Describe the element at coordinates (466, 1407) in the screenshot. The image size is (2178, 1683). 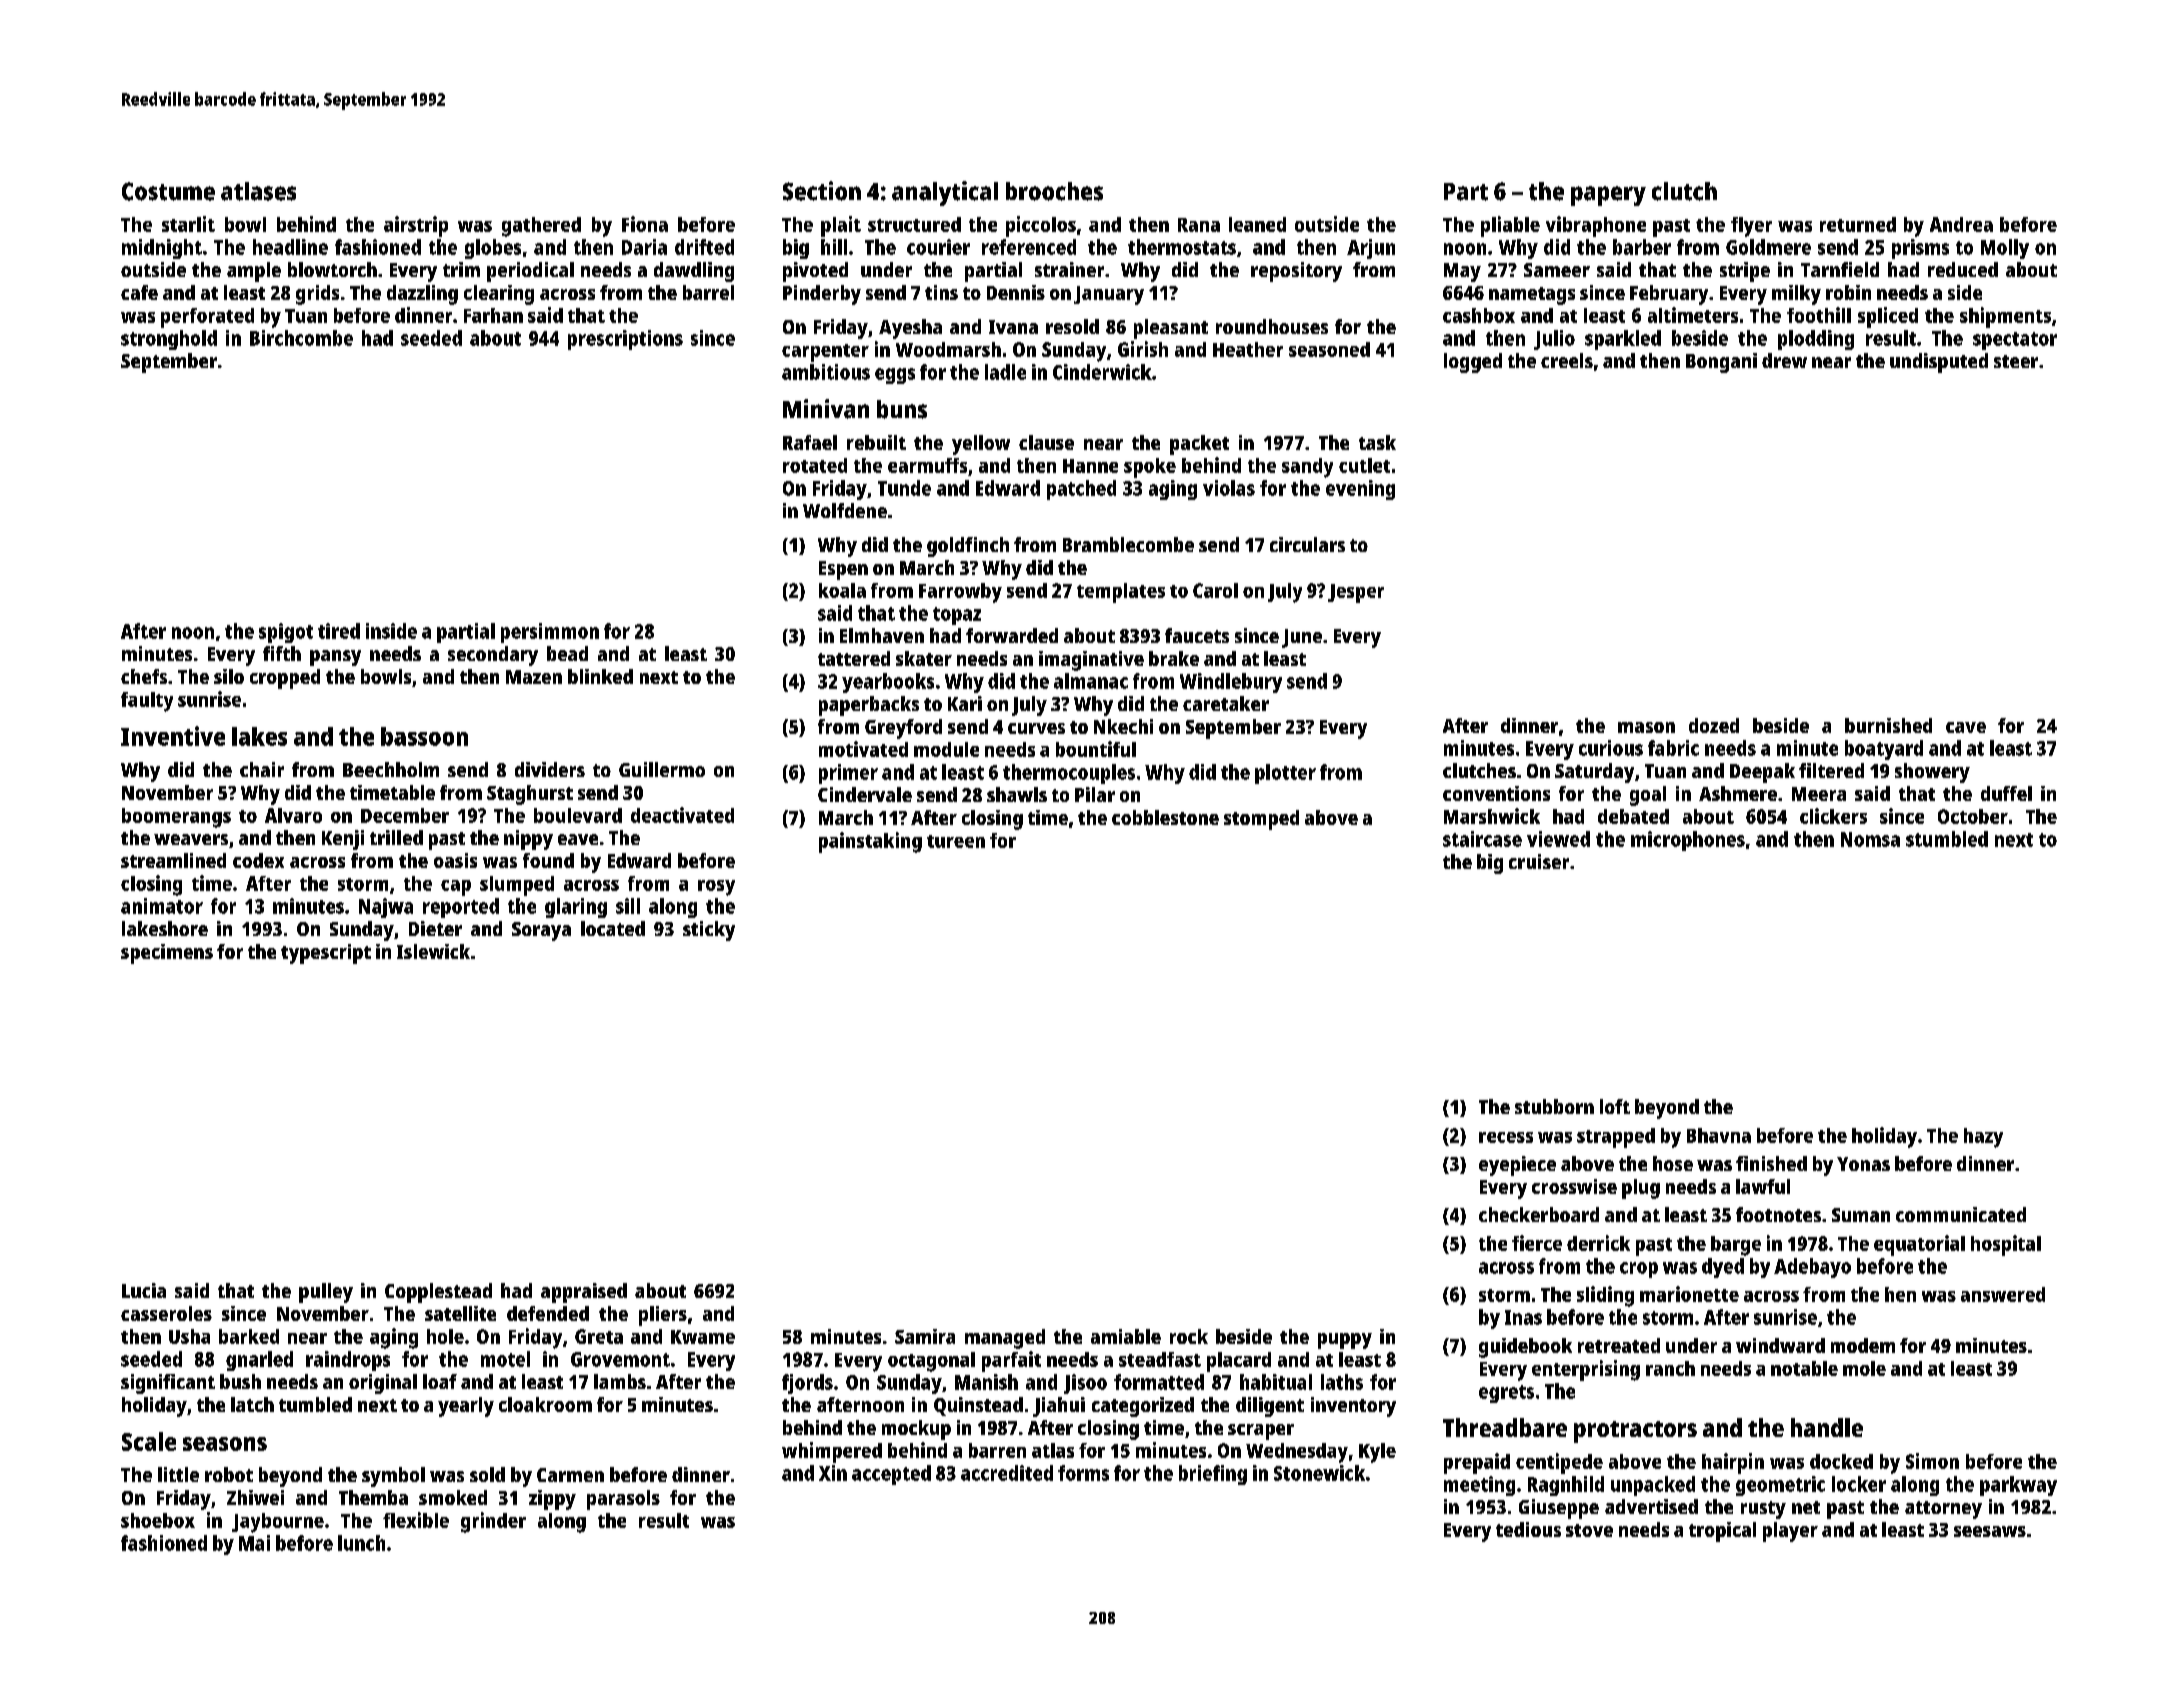
I see `yearly` at that location.
